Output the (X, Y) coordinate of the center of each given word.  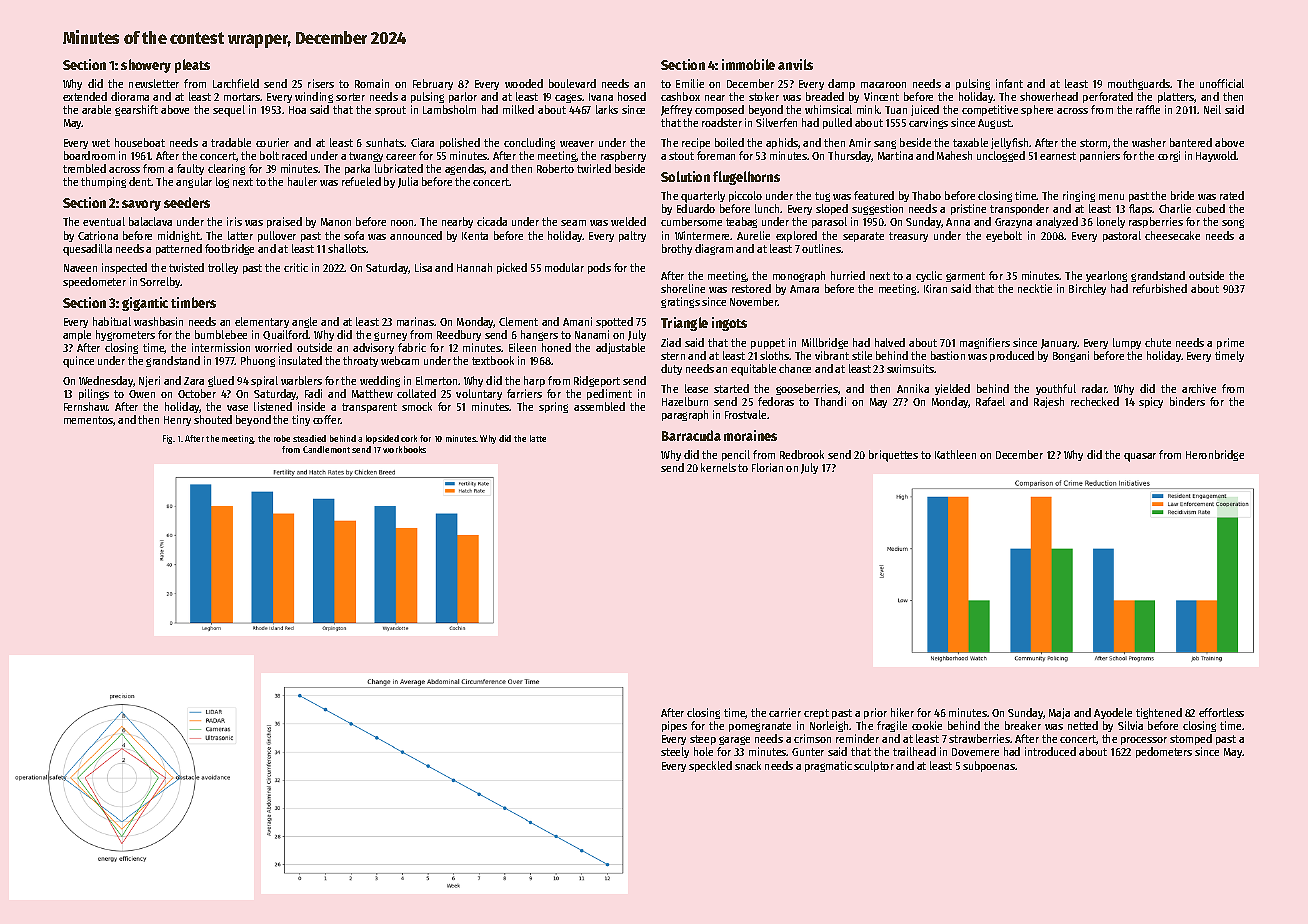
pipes (674, 726)
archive (1199, 388)
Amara (804, 289)
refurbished (1160, 288)
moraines (750, 435)
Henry (177, 421)
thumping (103, 182)
